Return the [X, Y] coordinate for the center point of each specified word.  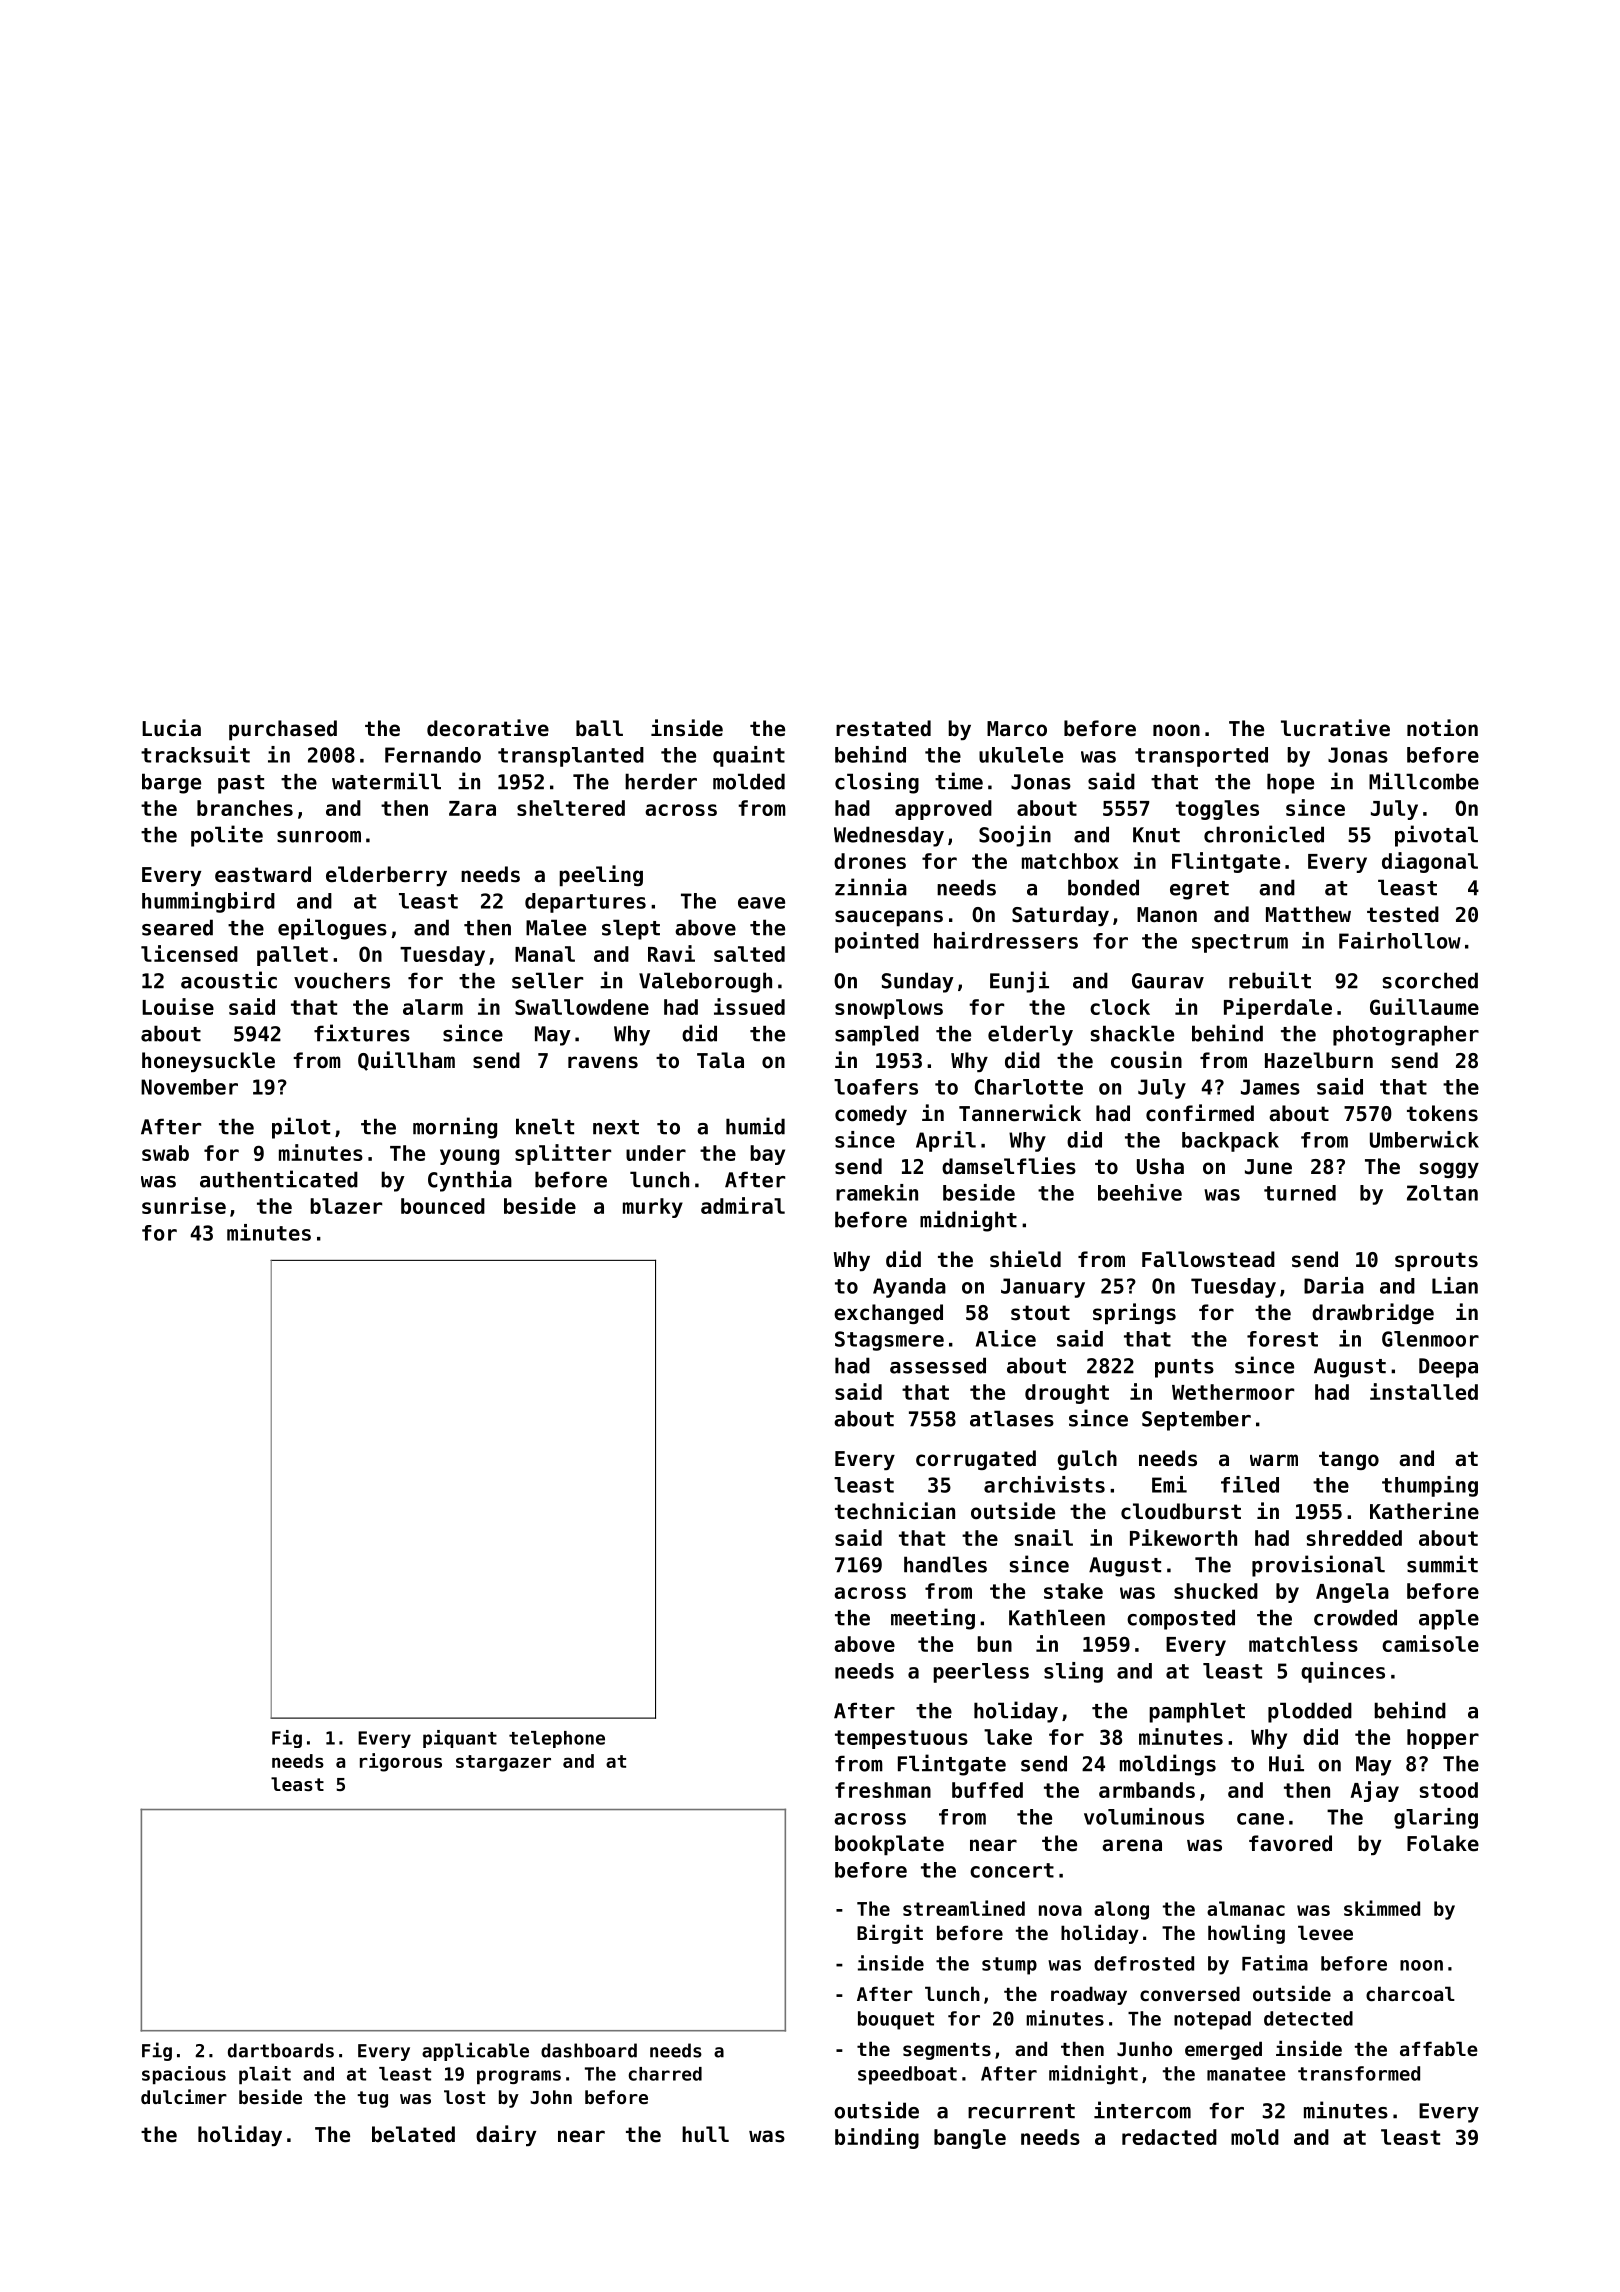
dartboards [281, 2050]
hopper [1443, 1739]
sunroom [319, 837]
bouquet [896, 2020]
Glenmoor [1430, 1339]
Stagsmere [889, 1341]
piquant [460, 1739]
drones [870, 861]
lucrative [1335, 728]
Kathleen [1057, 1617]
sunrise [184, 1205]
